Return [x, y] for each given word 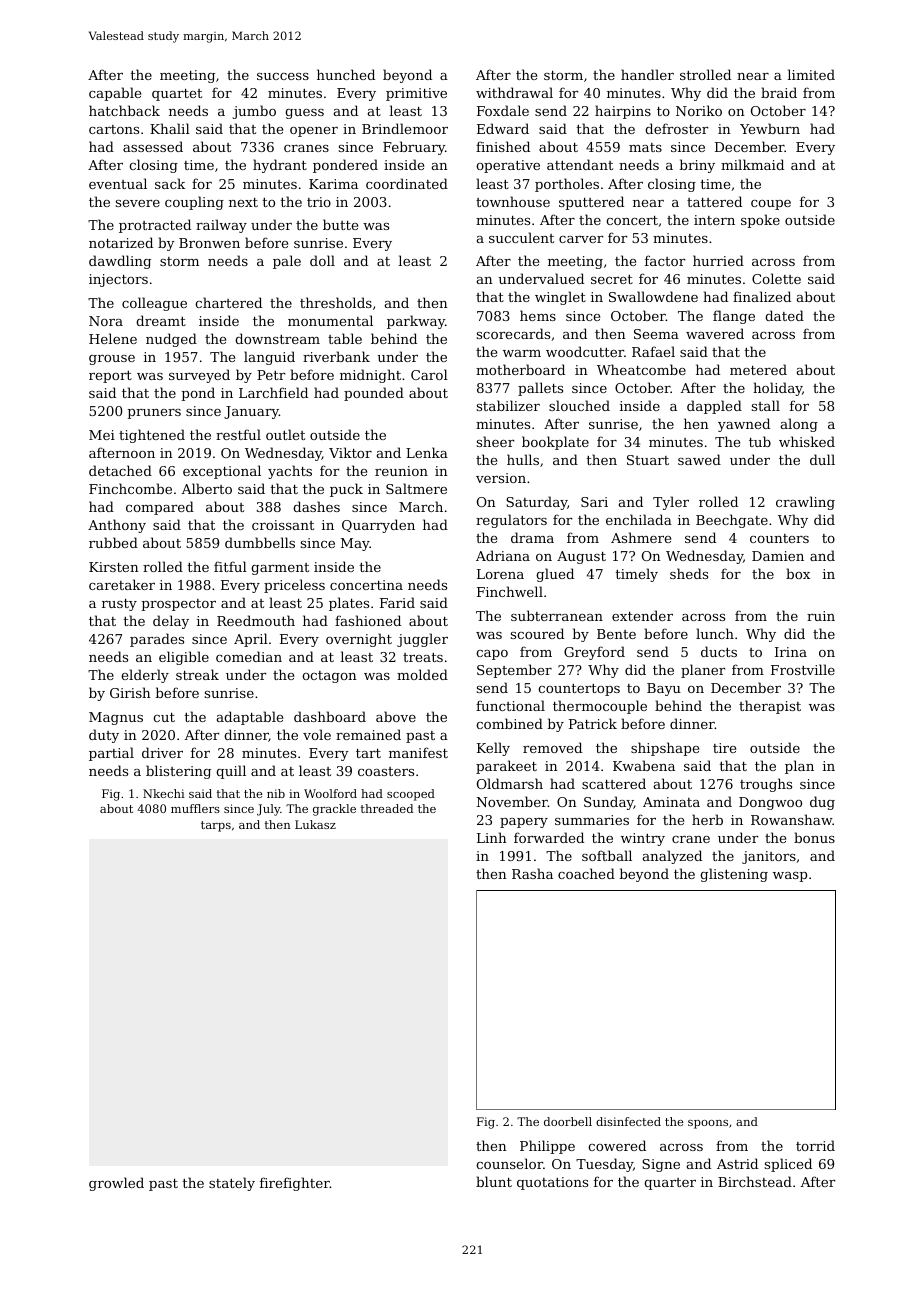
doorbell [568, 1121]
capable [115, 94]
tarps [216, 826]
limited [811, 74]
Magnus [116, 718]
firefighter [295, 1184]
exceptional [222, 472]
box [798, 573]
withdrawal [514, 92]
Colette [776, 278]
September [514, 671]
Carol [429, 374]
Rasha [532, 873]
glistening [734, 875]
